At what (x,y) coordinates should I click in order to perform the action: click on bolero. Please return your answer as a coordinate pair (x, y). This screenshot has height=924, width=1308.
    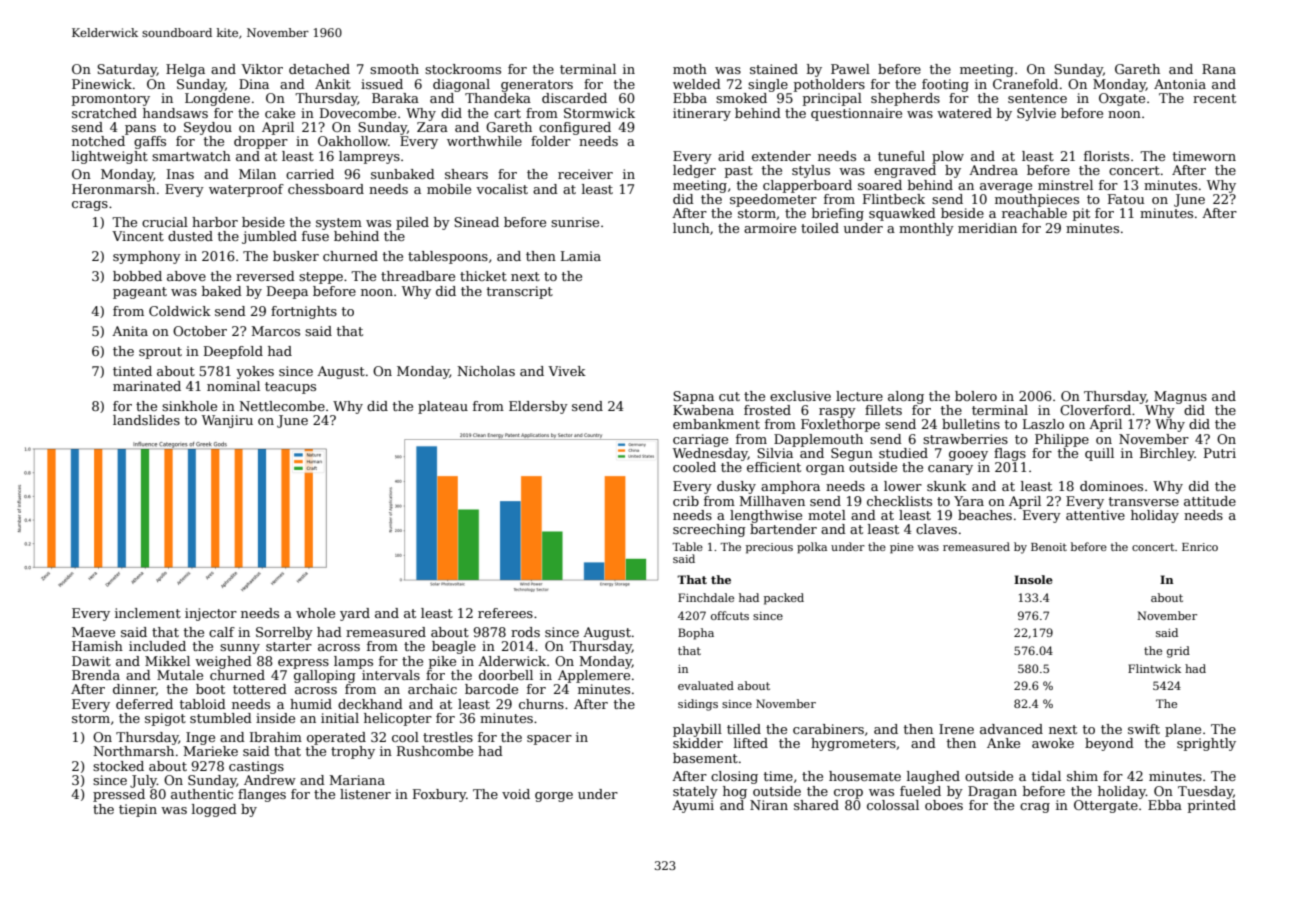
    Looking at the image, I should click on (976, 396).
